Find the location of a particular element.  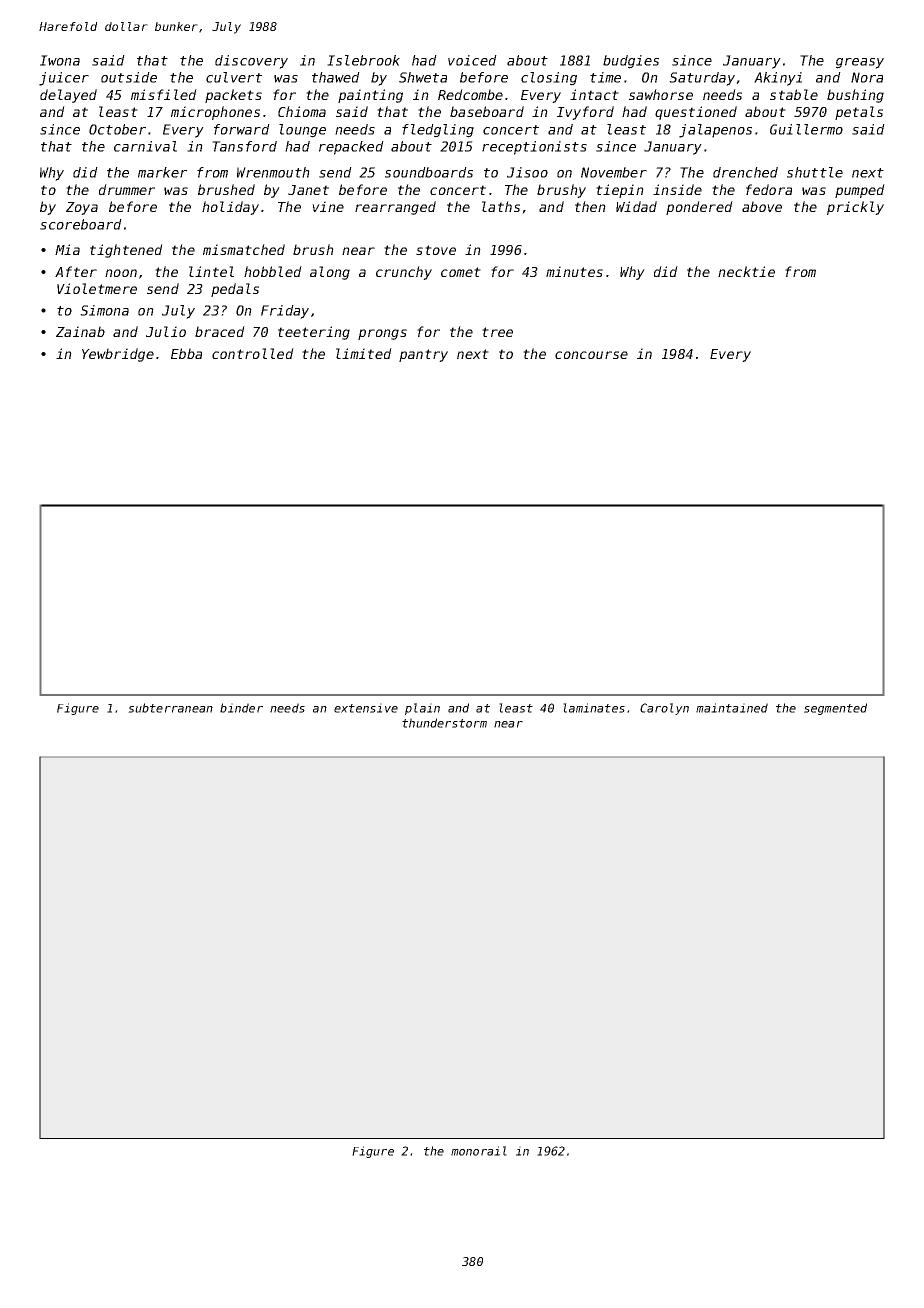

necktie is located at coordinates (746, 271).
